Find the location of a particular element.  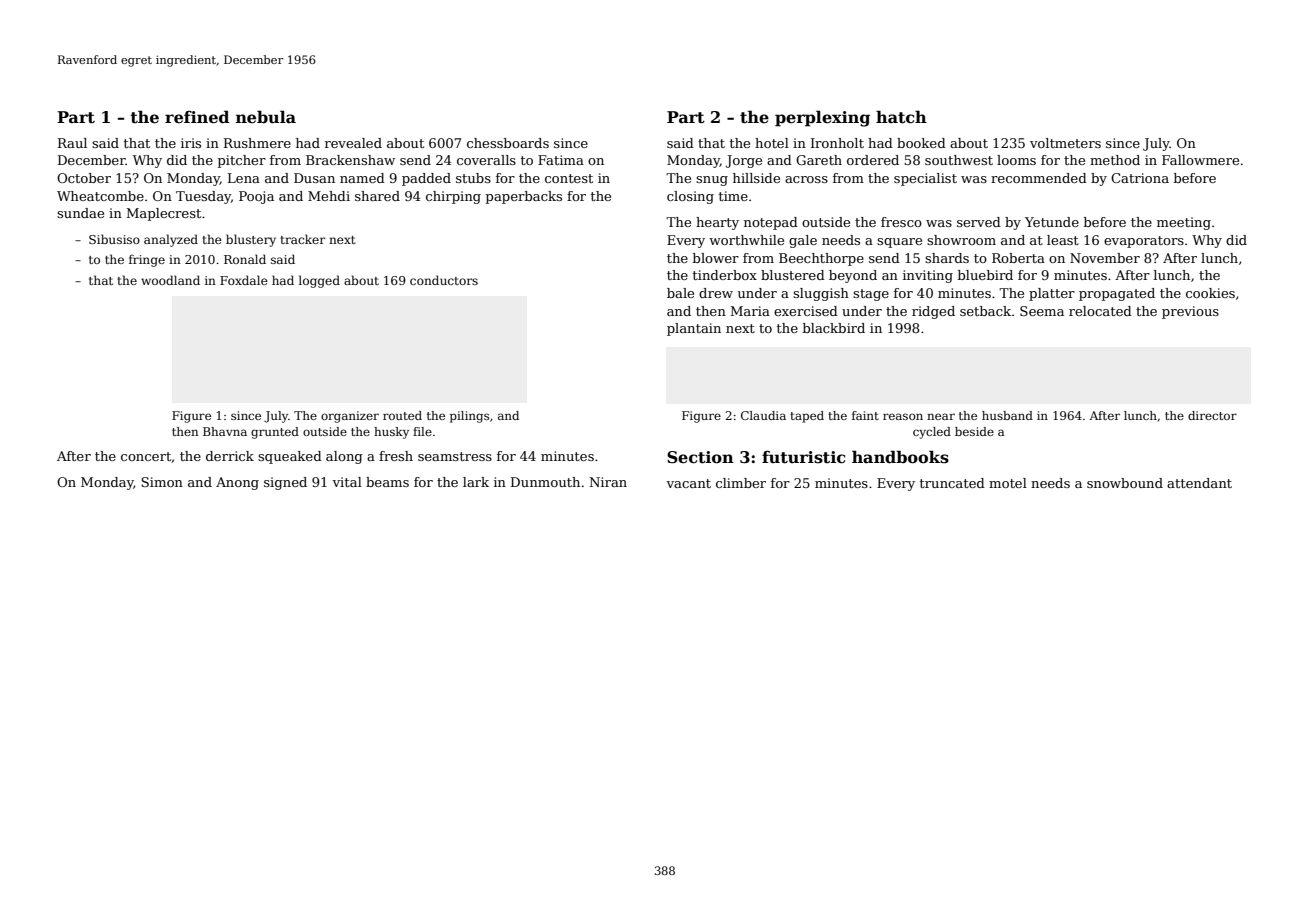

bale is located at coordinates (680, 293).
